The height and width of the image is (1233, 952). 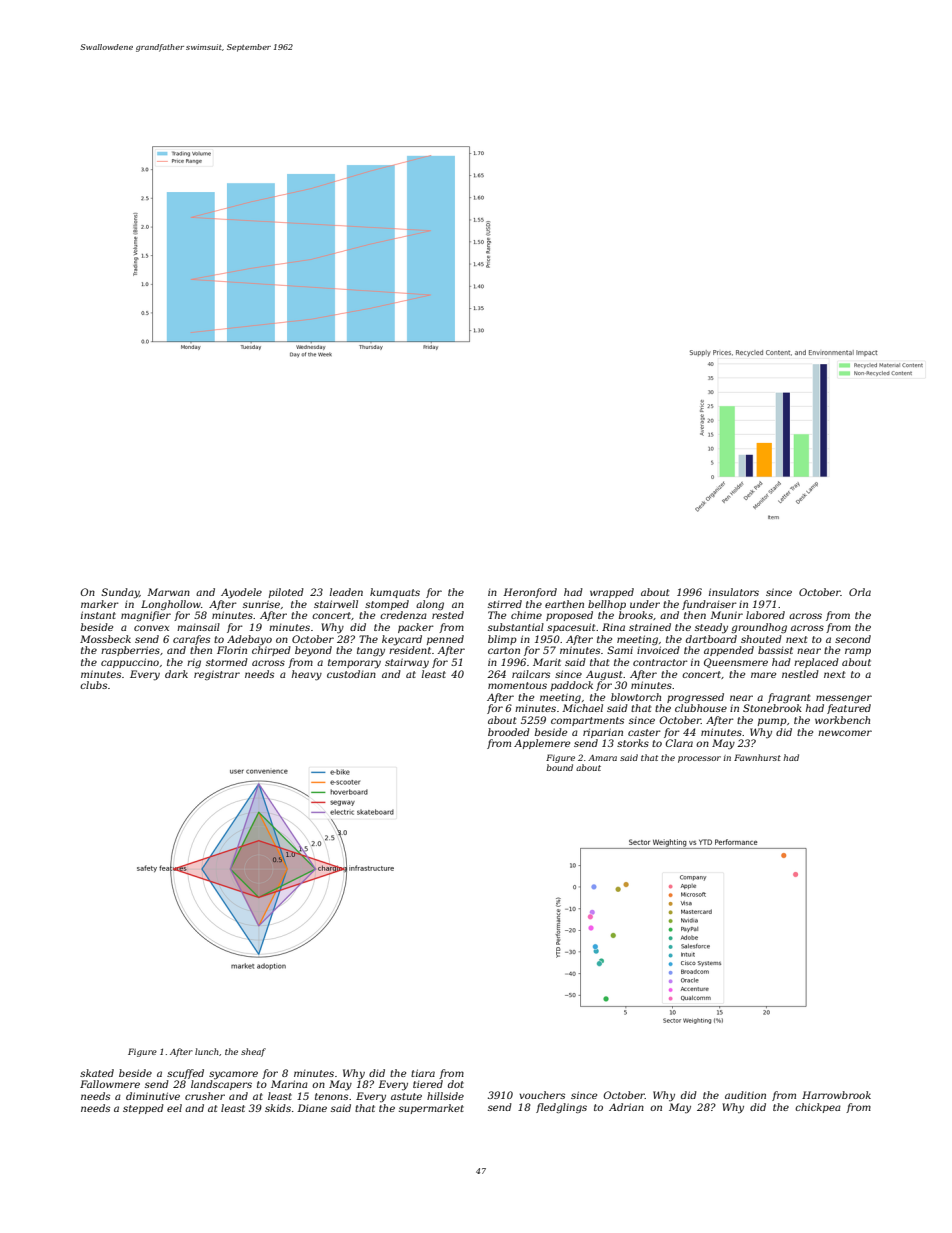 I want to click on bound, so click(x=559, y=767).
